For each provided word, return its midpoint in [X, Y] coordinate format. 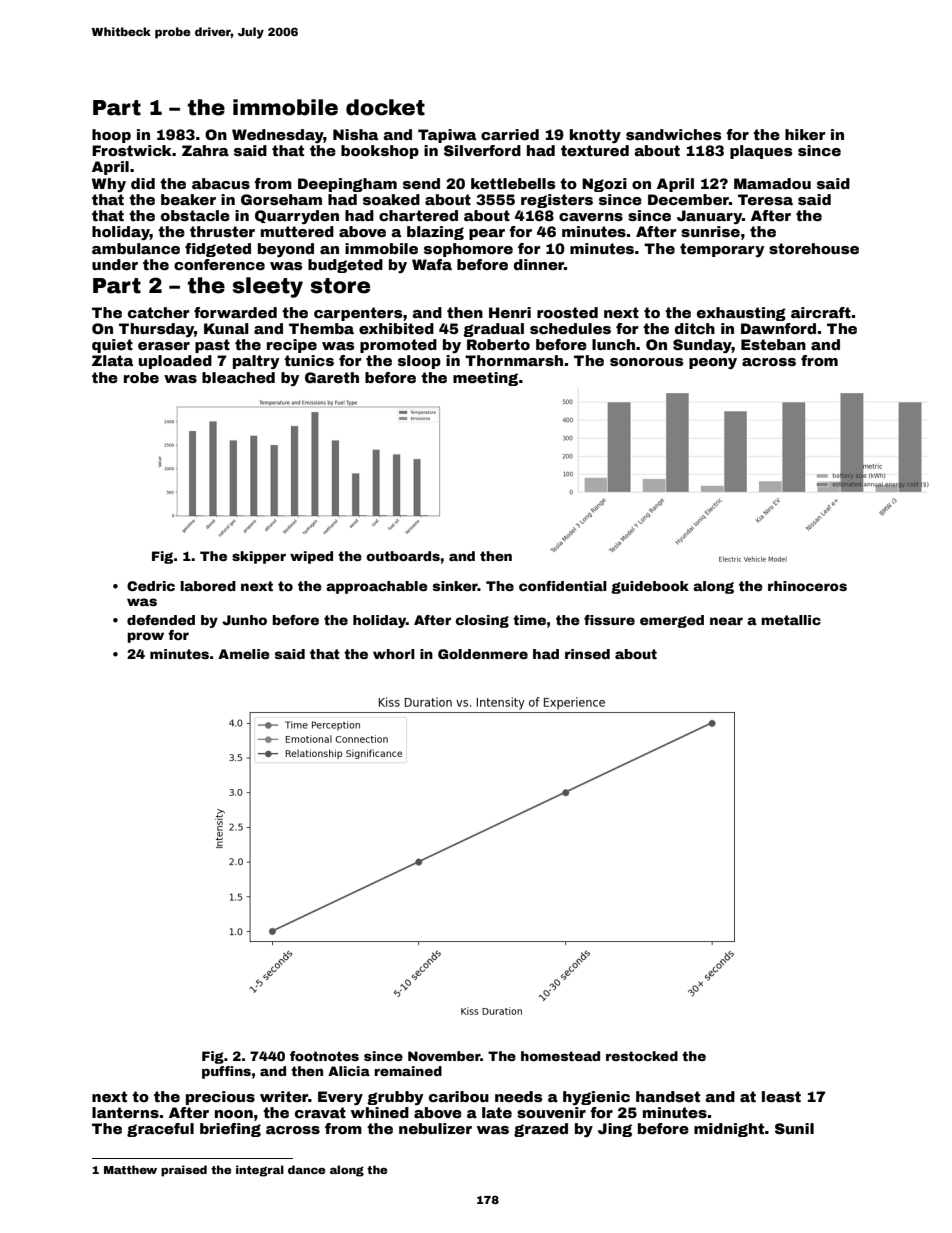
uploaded [175, 362]
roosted [567, 312]
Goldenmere [483, 654]
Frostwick [132, 150]
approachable [377, 587]
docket [385, 107]
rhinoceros [807, 586]
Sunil [794, 1128]
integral [260, 1171]
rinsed [587, 654]
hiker [805, 134]
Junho [244, 620]
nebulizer [435, 1128]
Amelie [244, 654]
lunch [613, 344]
